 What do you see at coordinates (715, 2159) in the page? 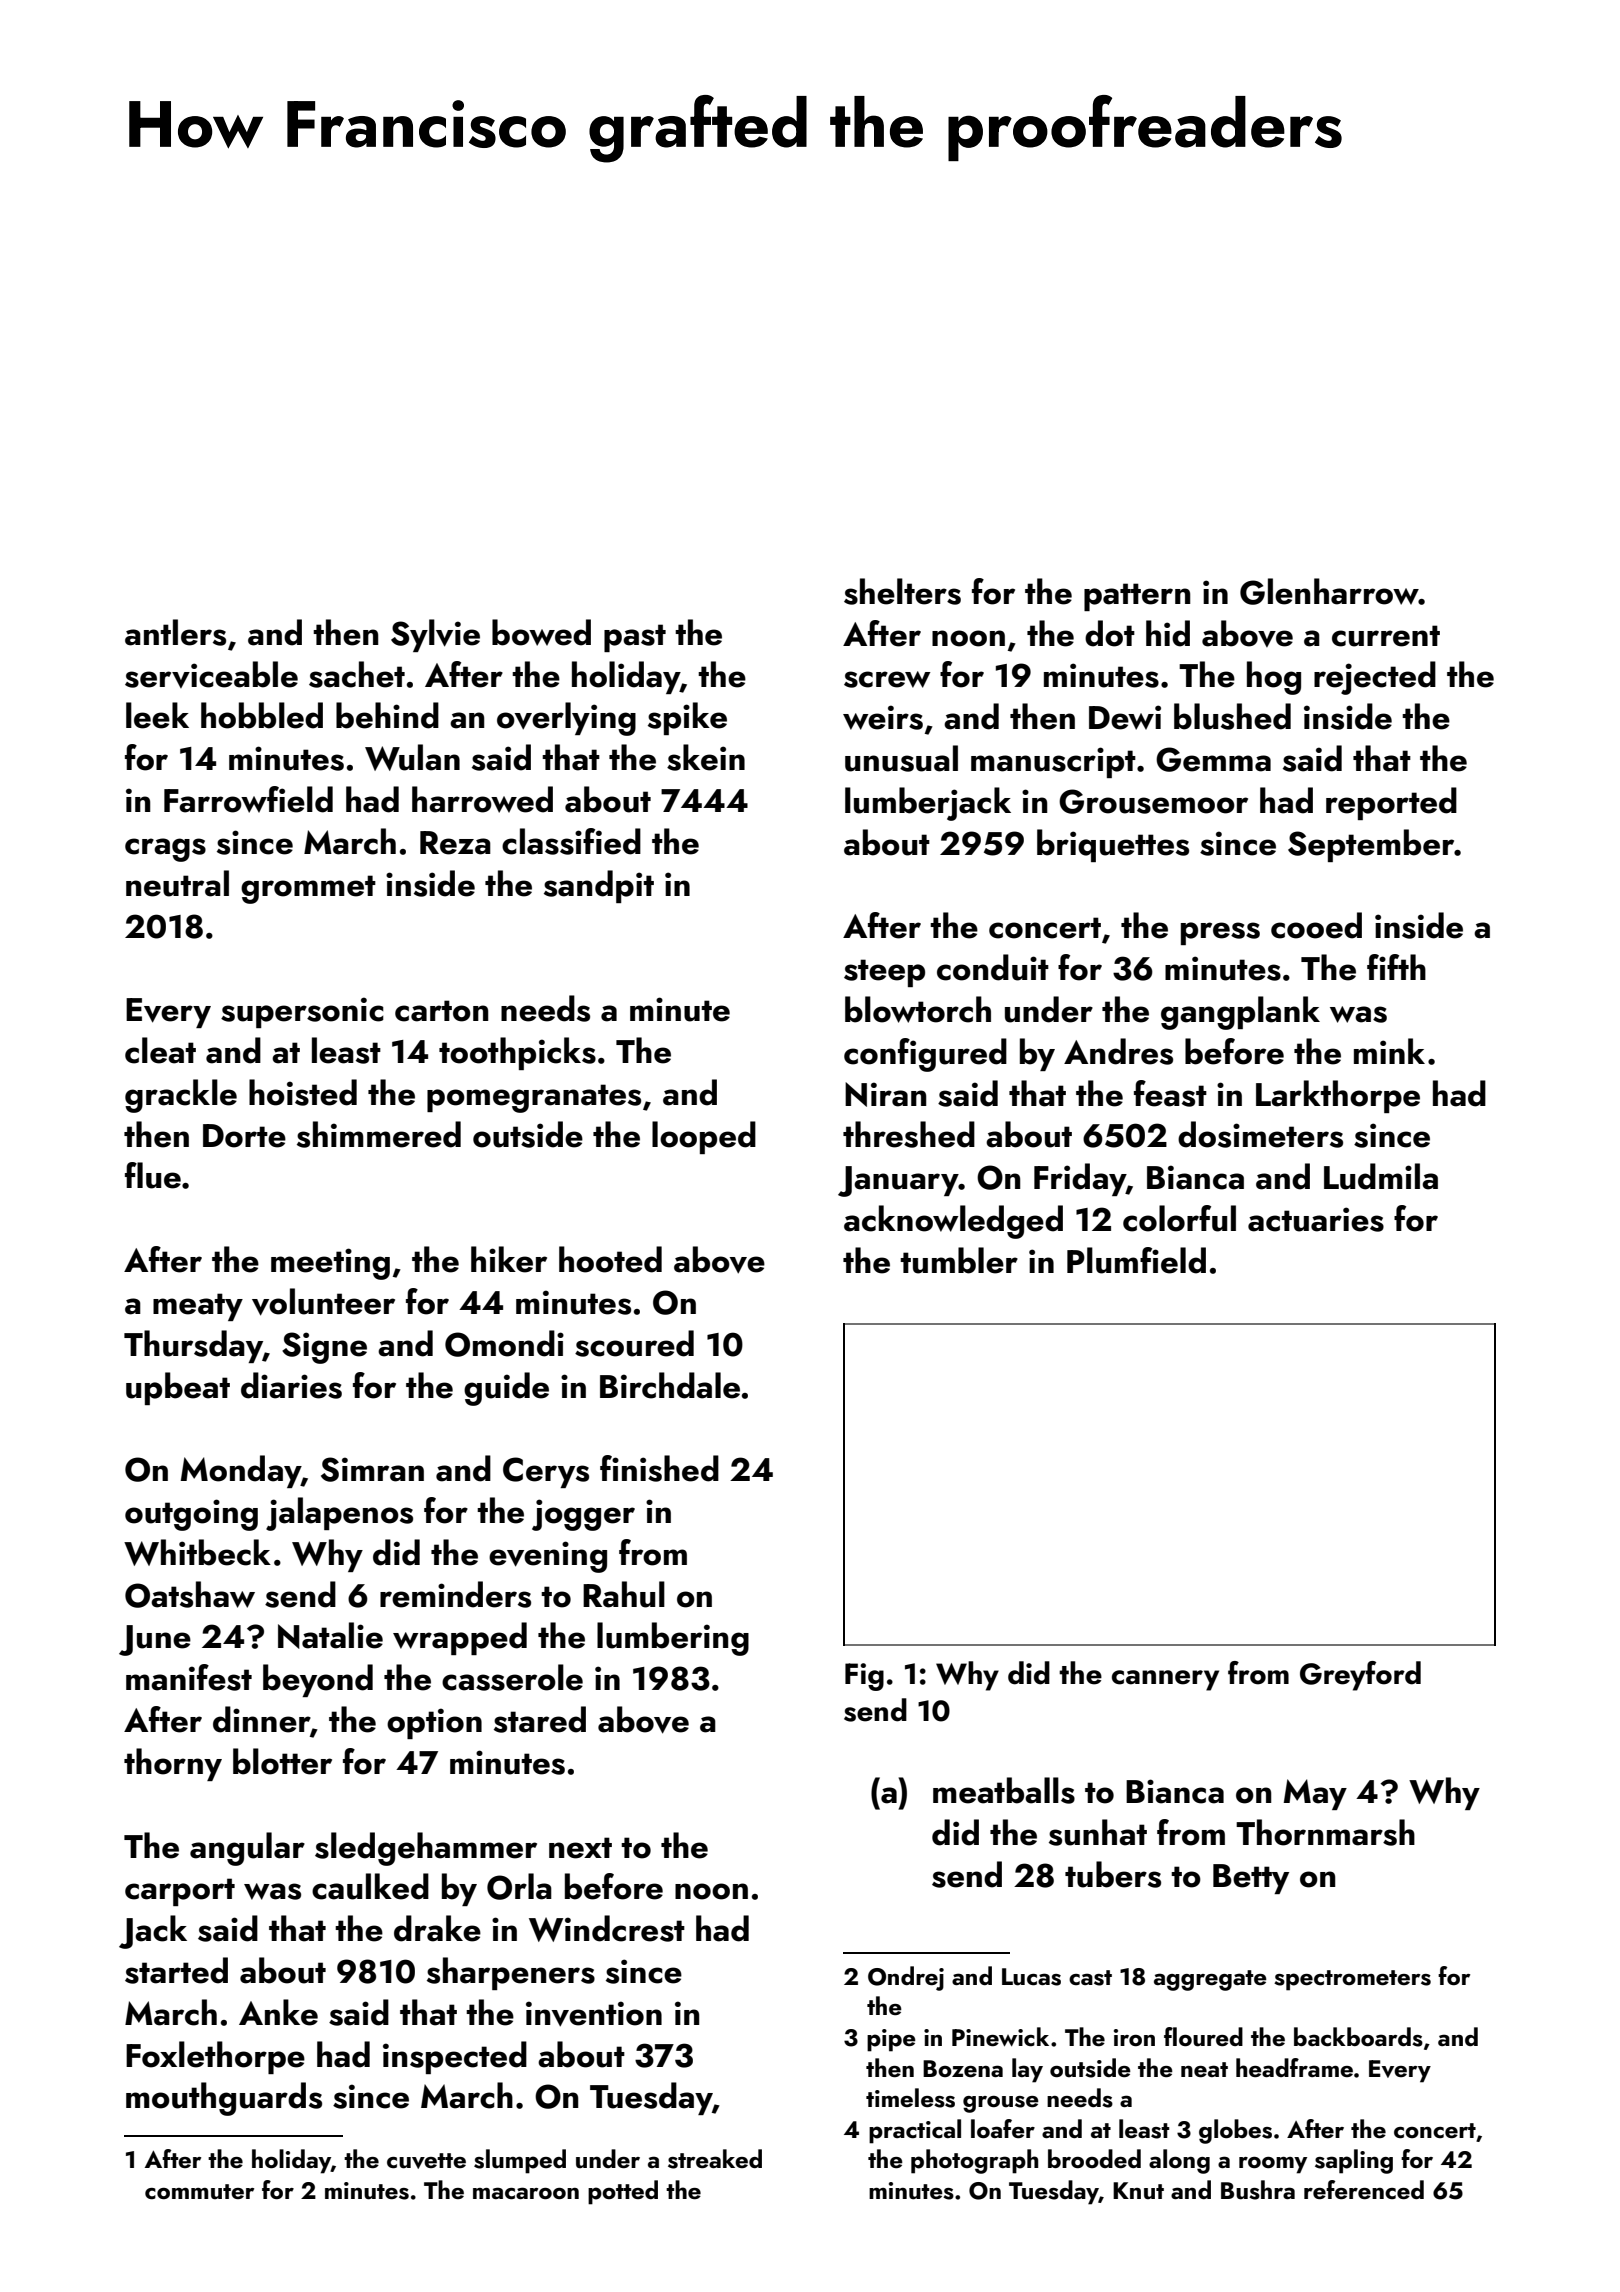
I see `streaked` at bounding box center [715, 2159].
